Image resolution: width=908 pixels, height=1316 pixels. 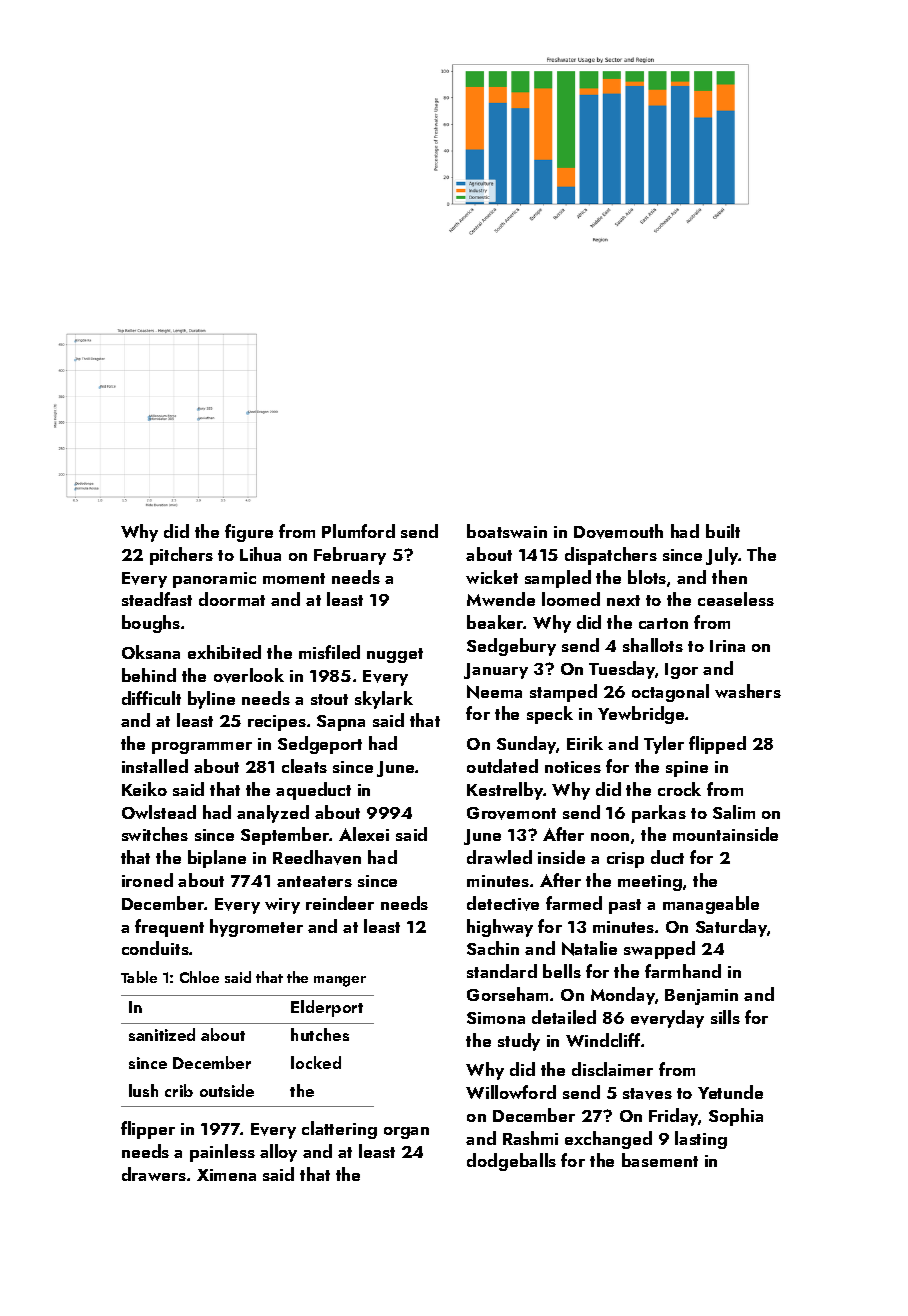 What do you see at coordinates (162, 1034) in the page?
I see `sanitized` at bounding box center [162, 1034].
